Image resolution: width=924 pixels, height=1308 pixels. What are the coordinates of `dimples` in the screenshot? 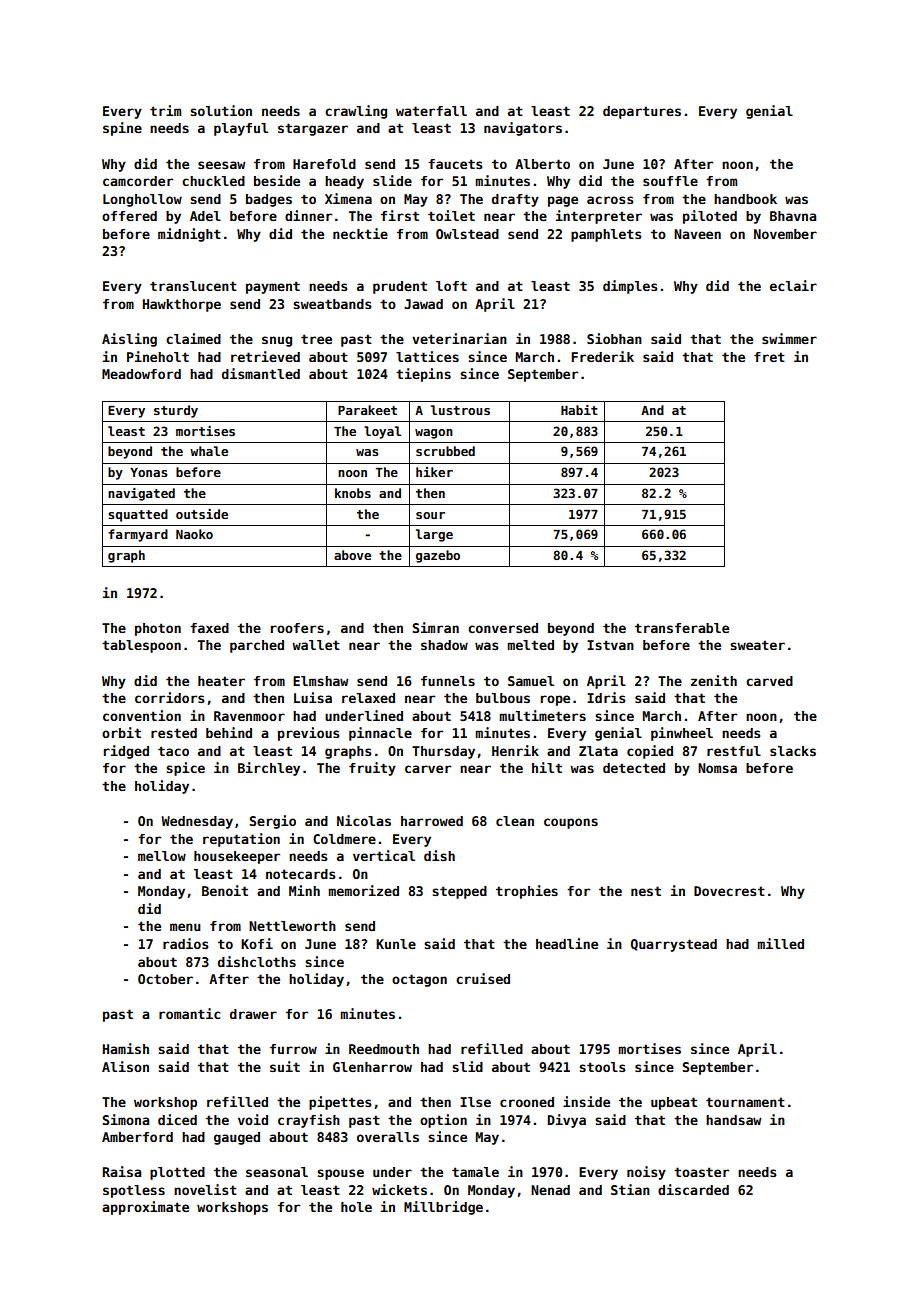 It's located at (630, 287).
